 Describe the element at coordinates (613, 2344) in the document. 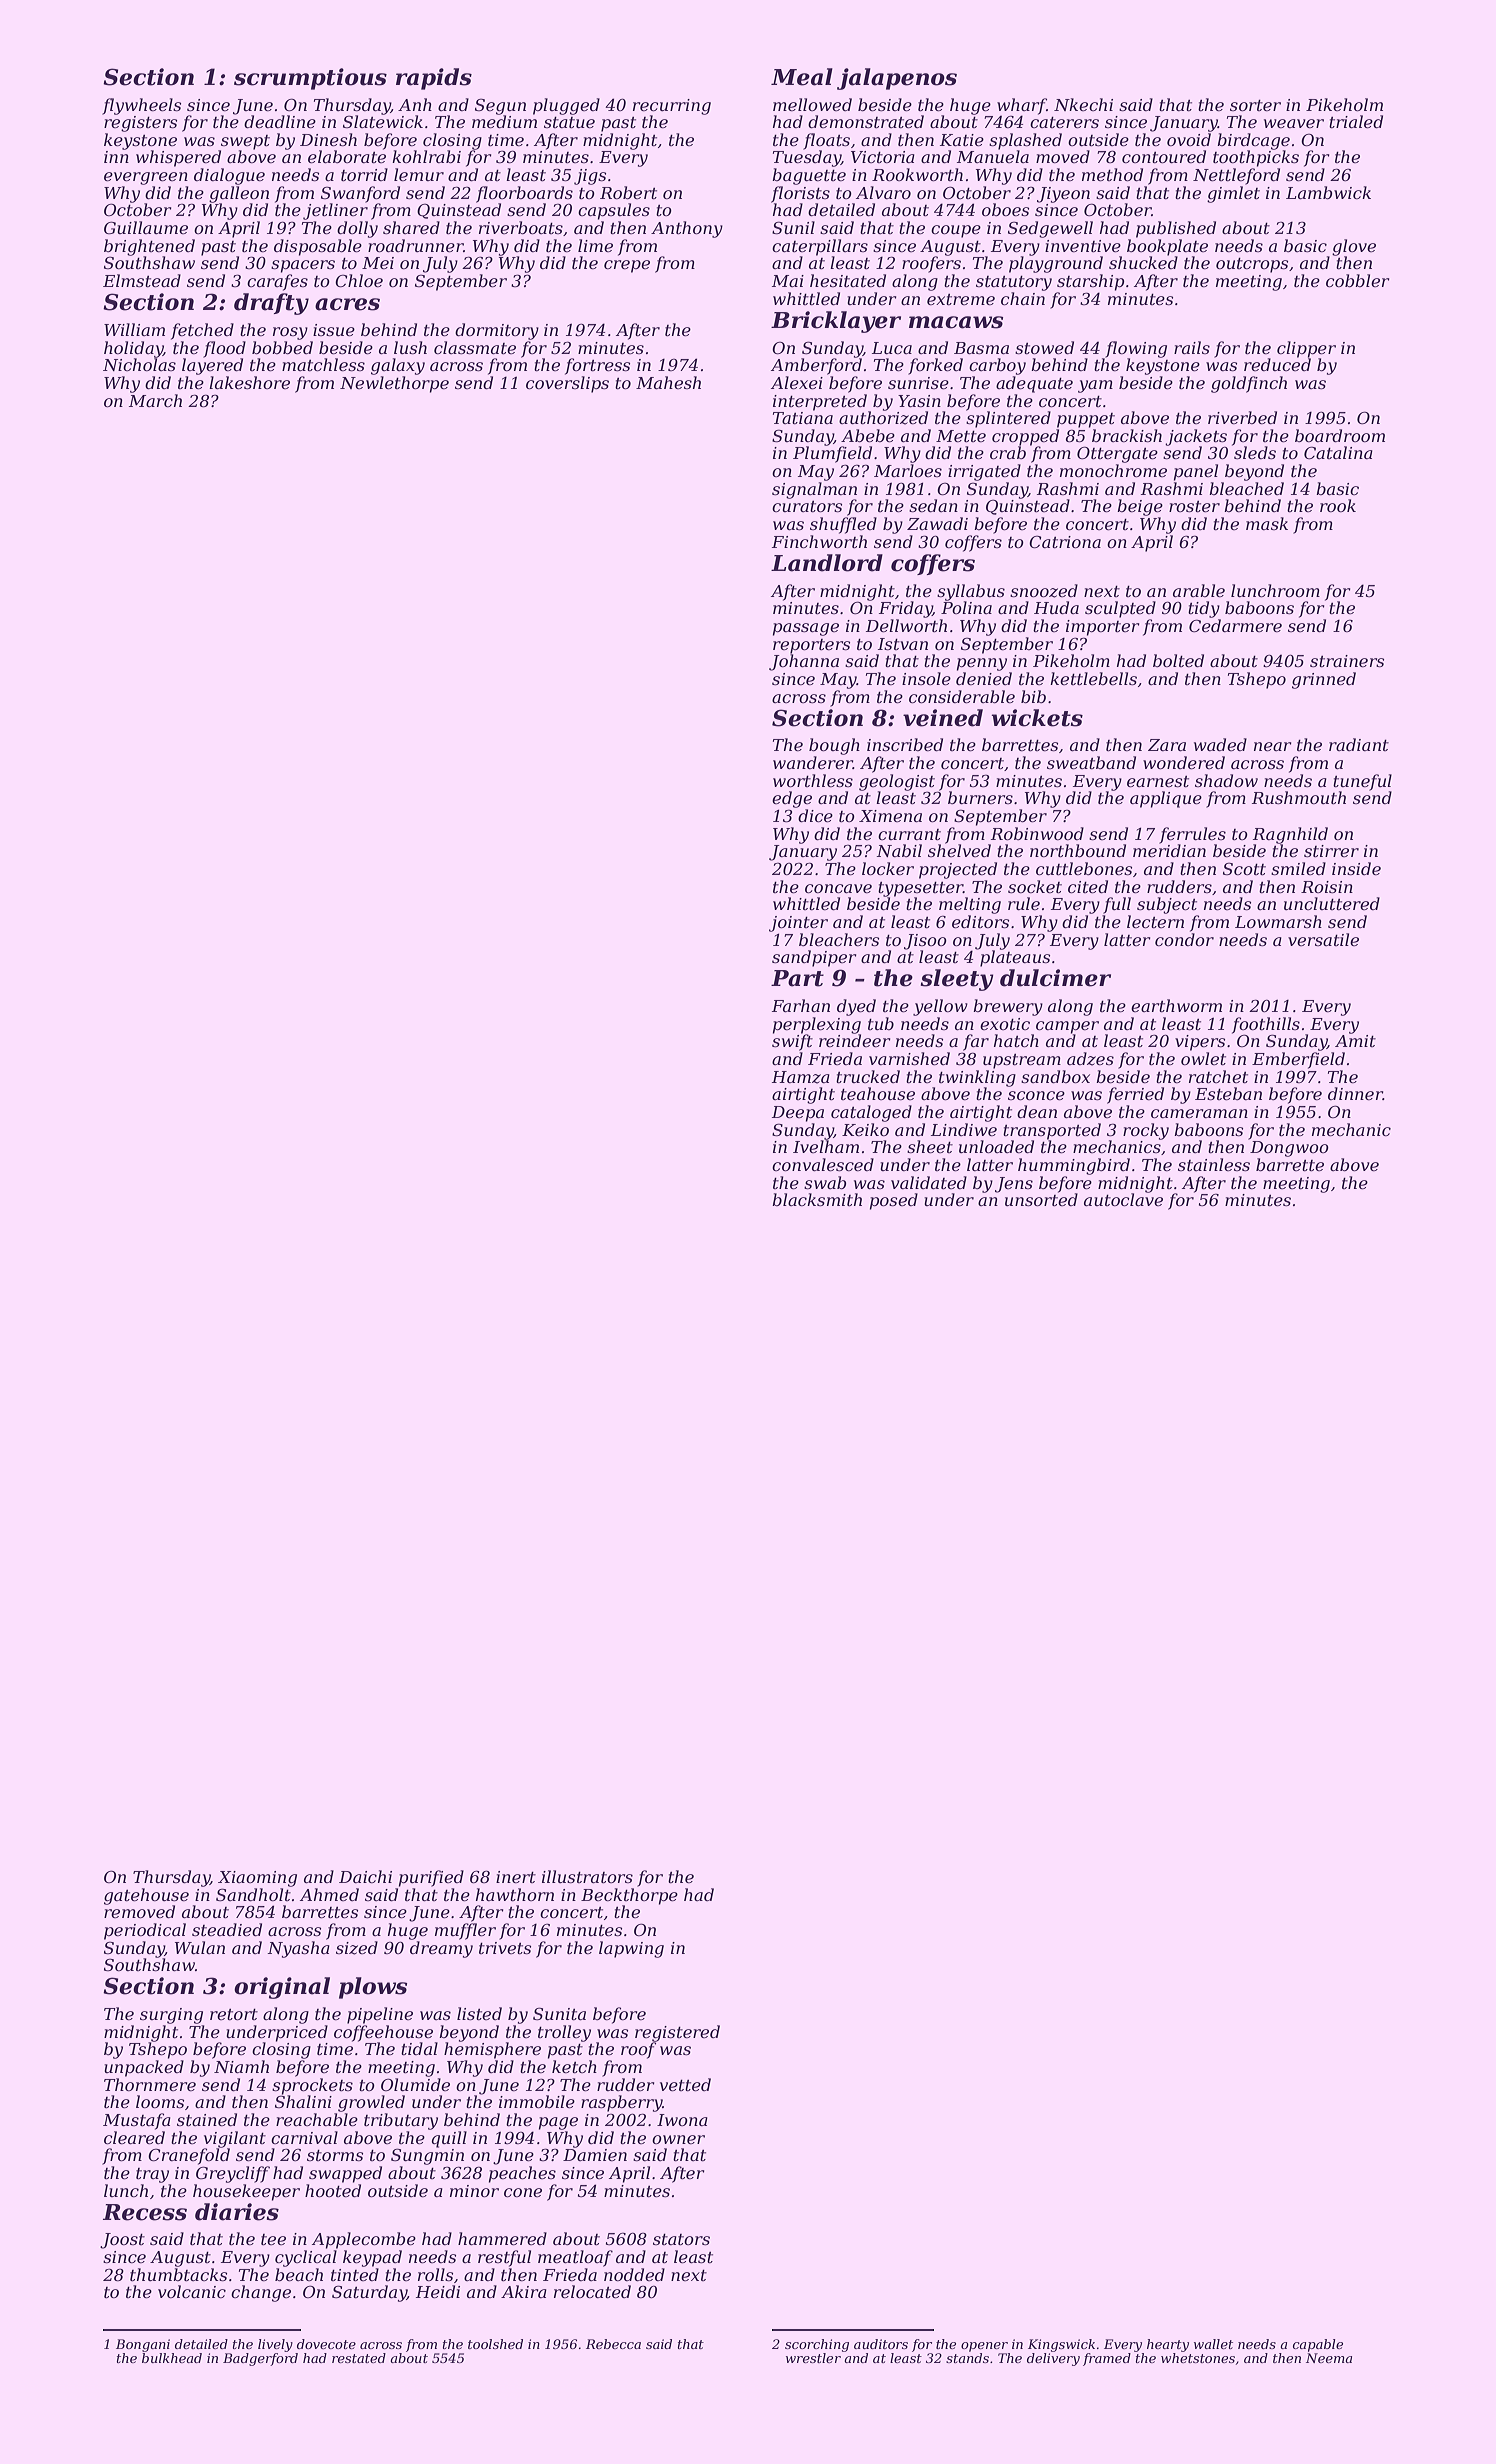

I see `Rebecca` at that location.
